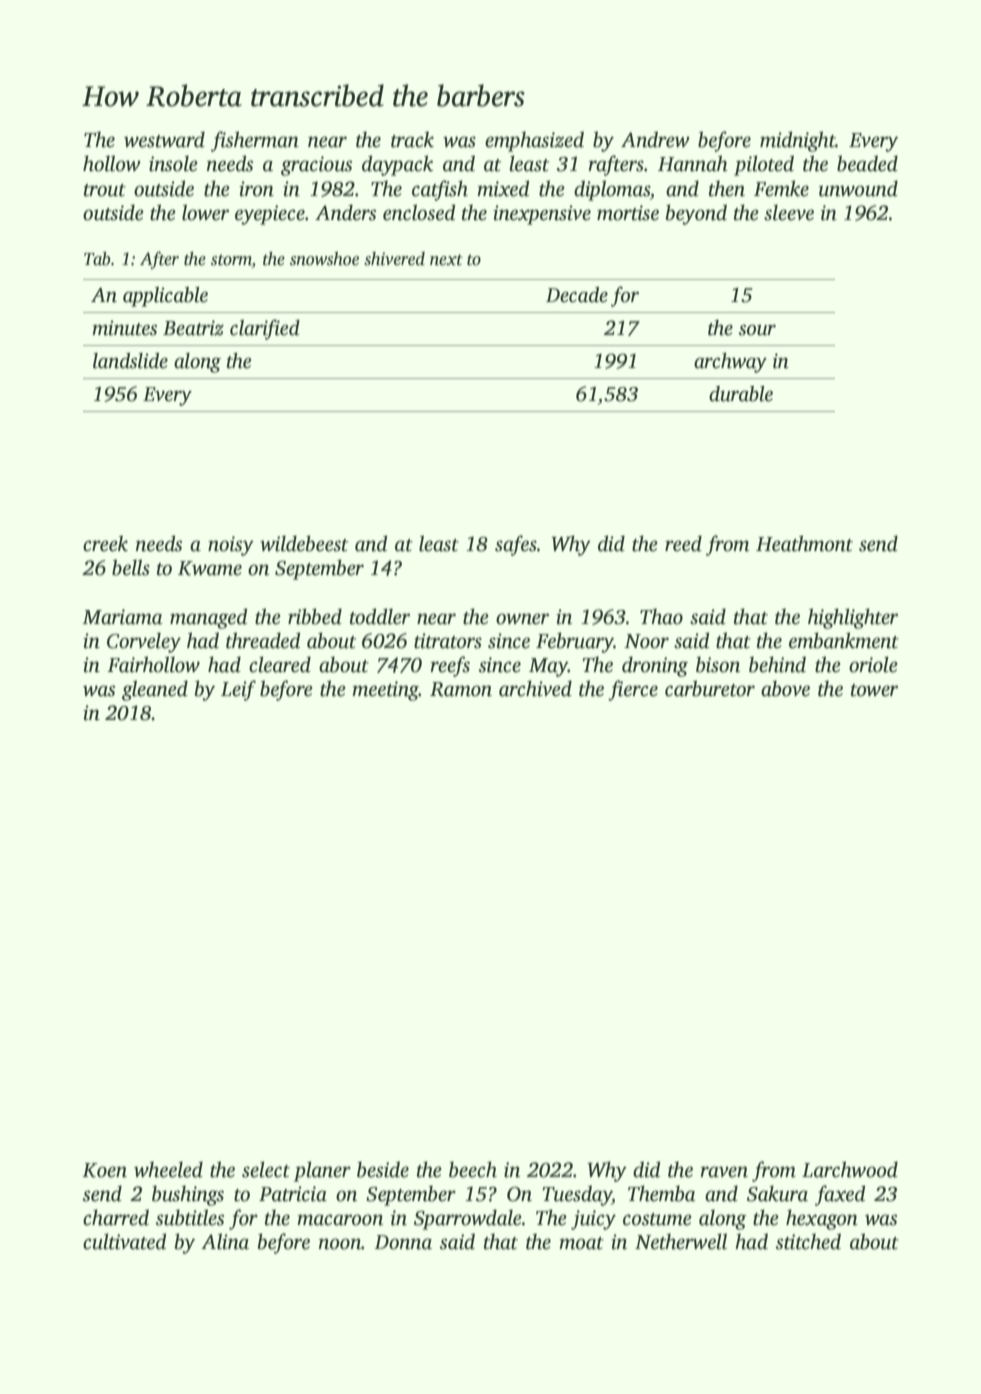  I want to click on above, so click(785, 688).
